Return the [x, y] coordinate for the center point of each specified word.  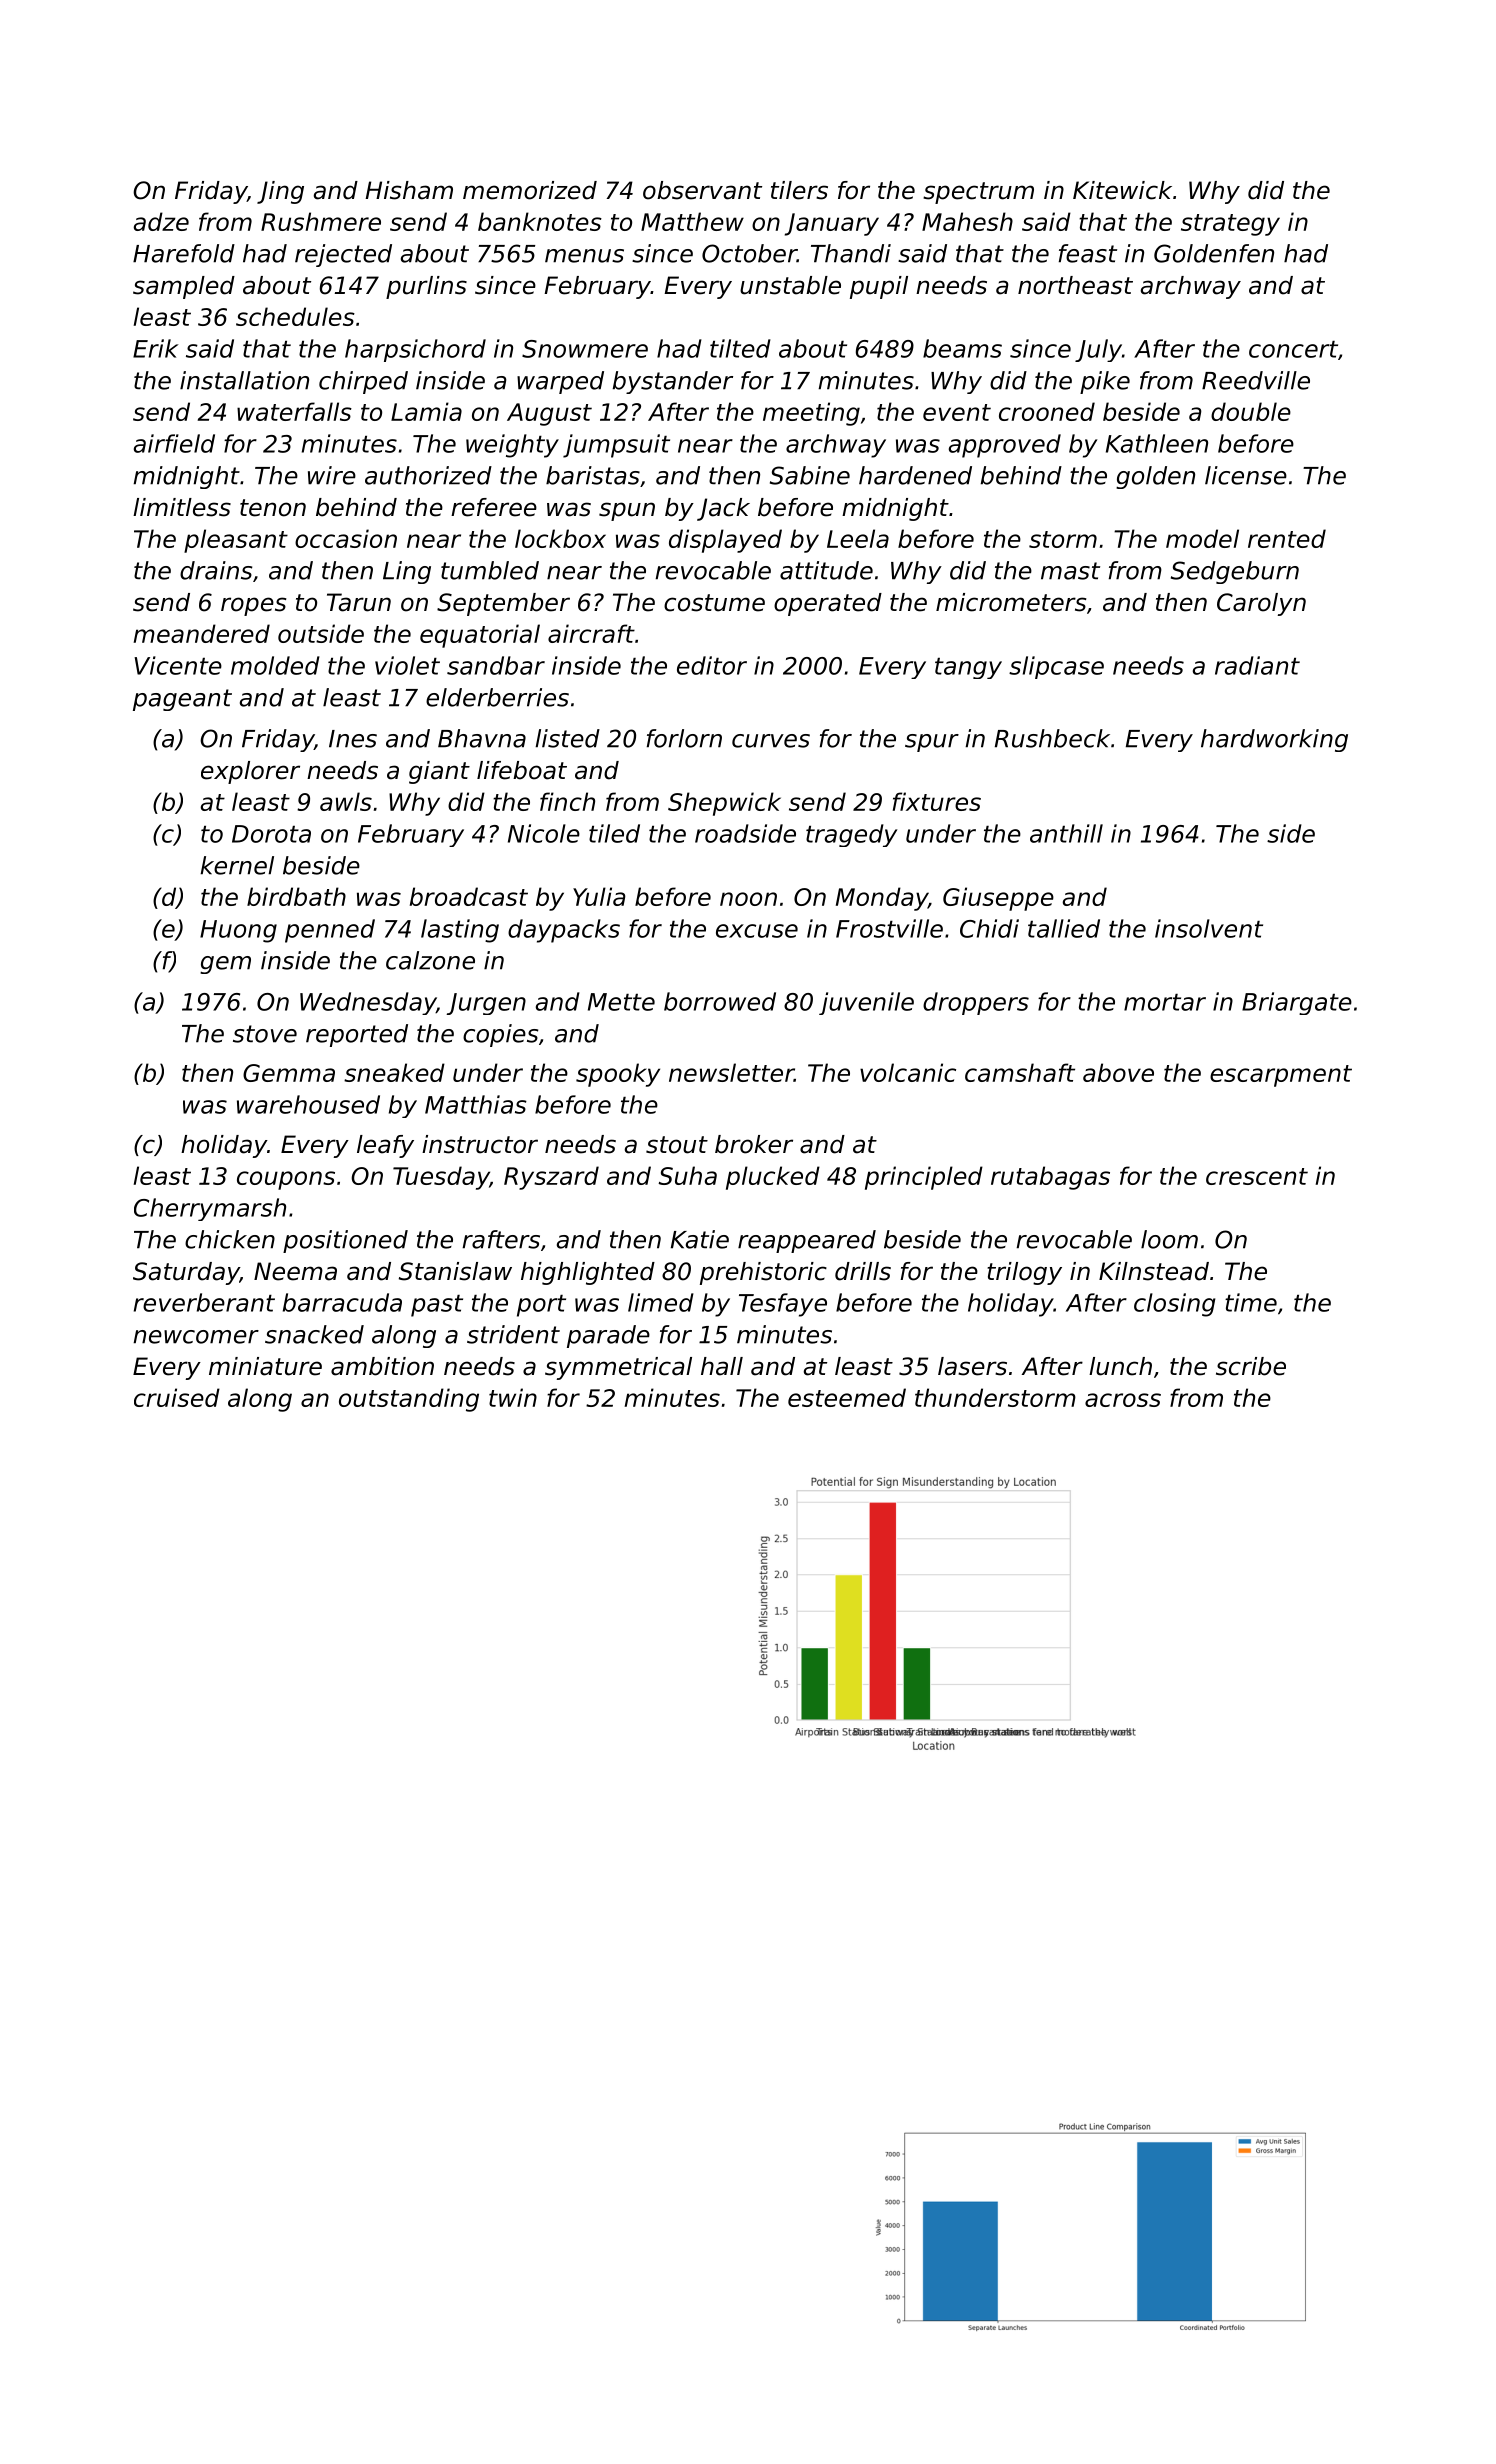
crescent [1257, 1176]
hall [722, 1366]
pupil [879, 287]
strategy [1230, 225]
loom [1169, 1239]
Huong [238, 931]
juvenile [866, 1003]
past [437, 1306]
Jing [280, 192]
